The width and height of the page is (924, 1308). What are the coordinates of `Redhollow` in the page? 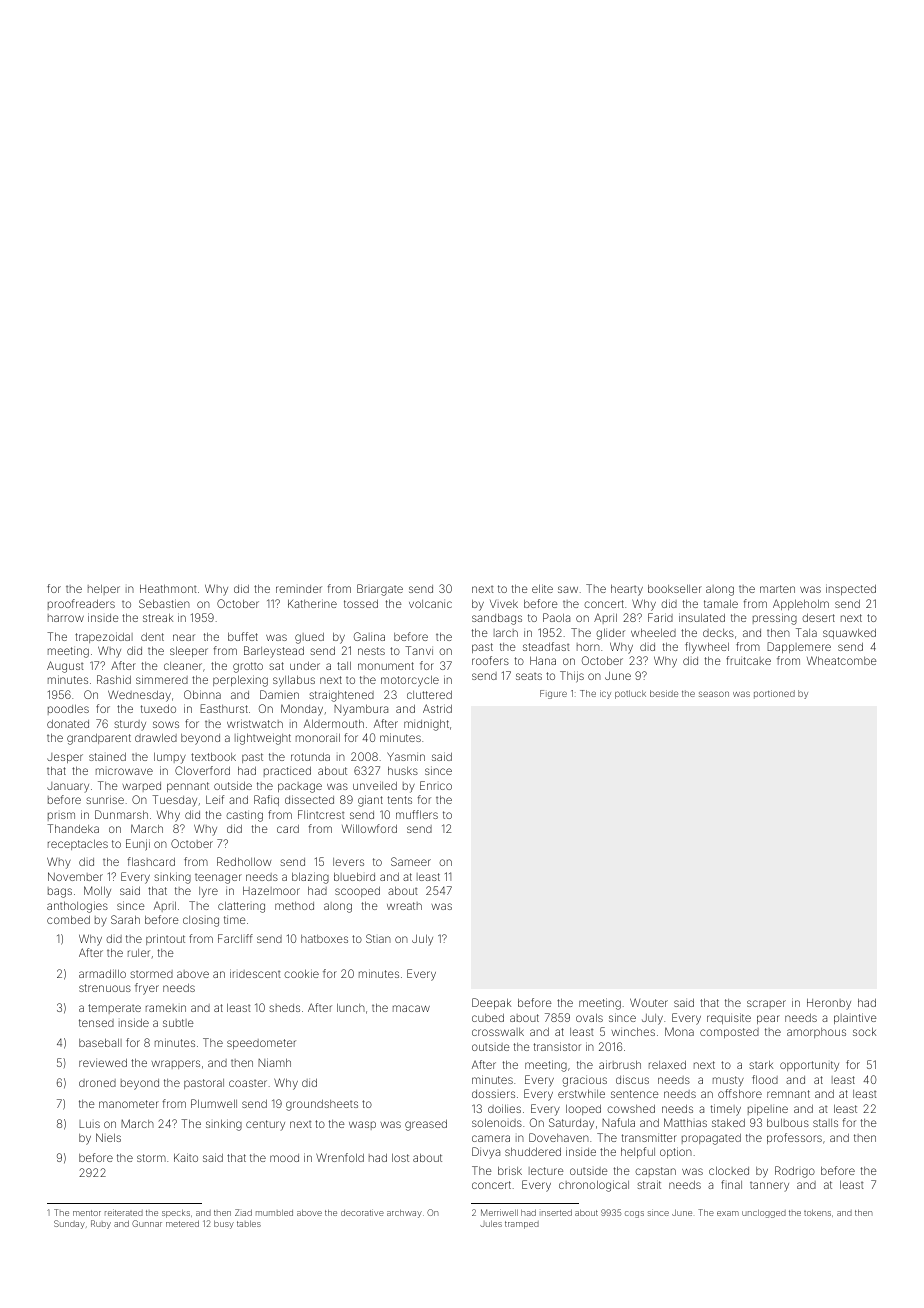 It's located at (244, 861).
